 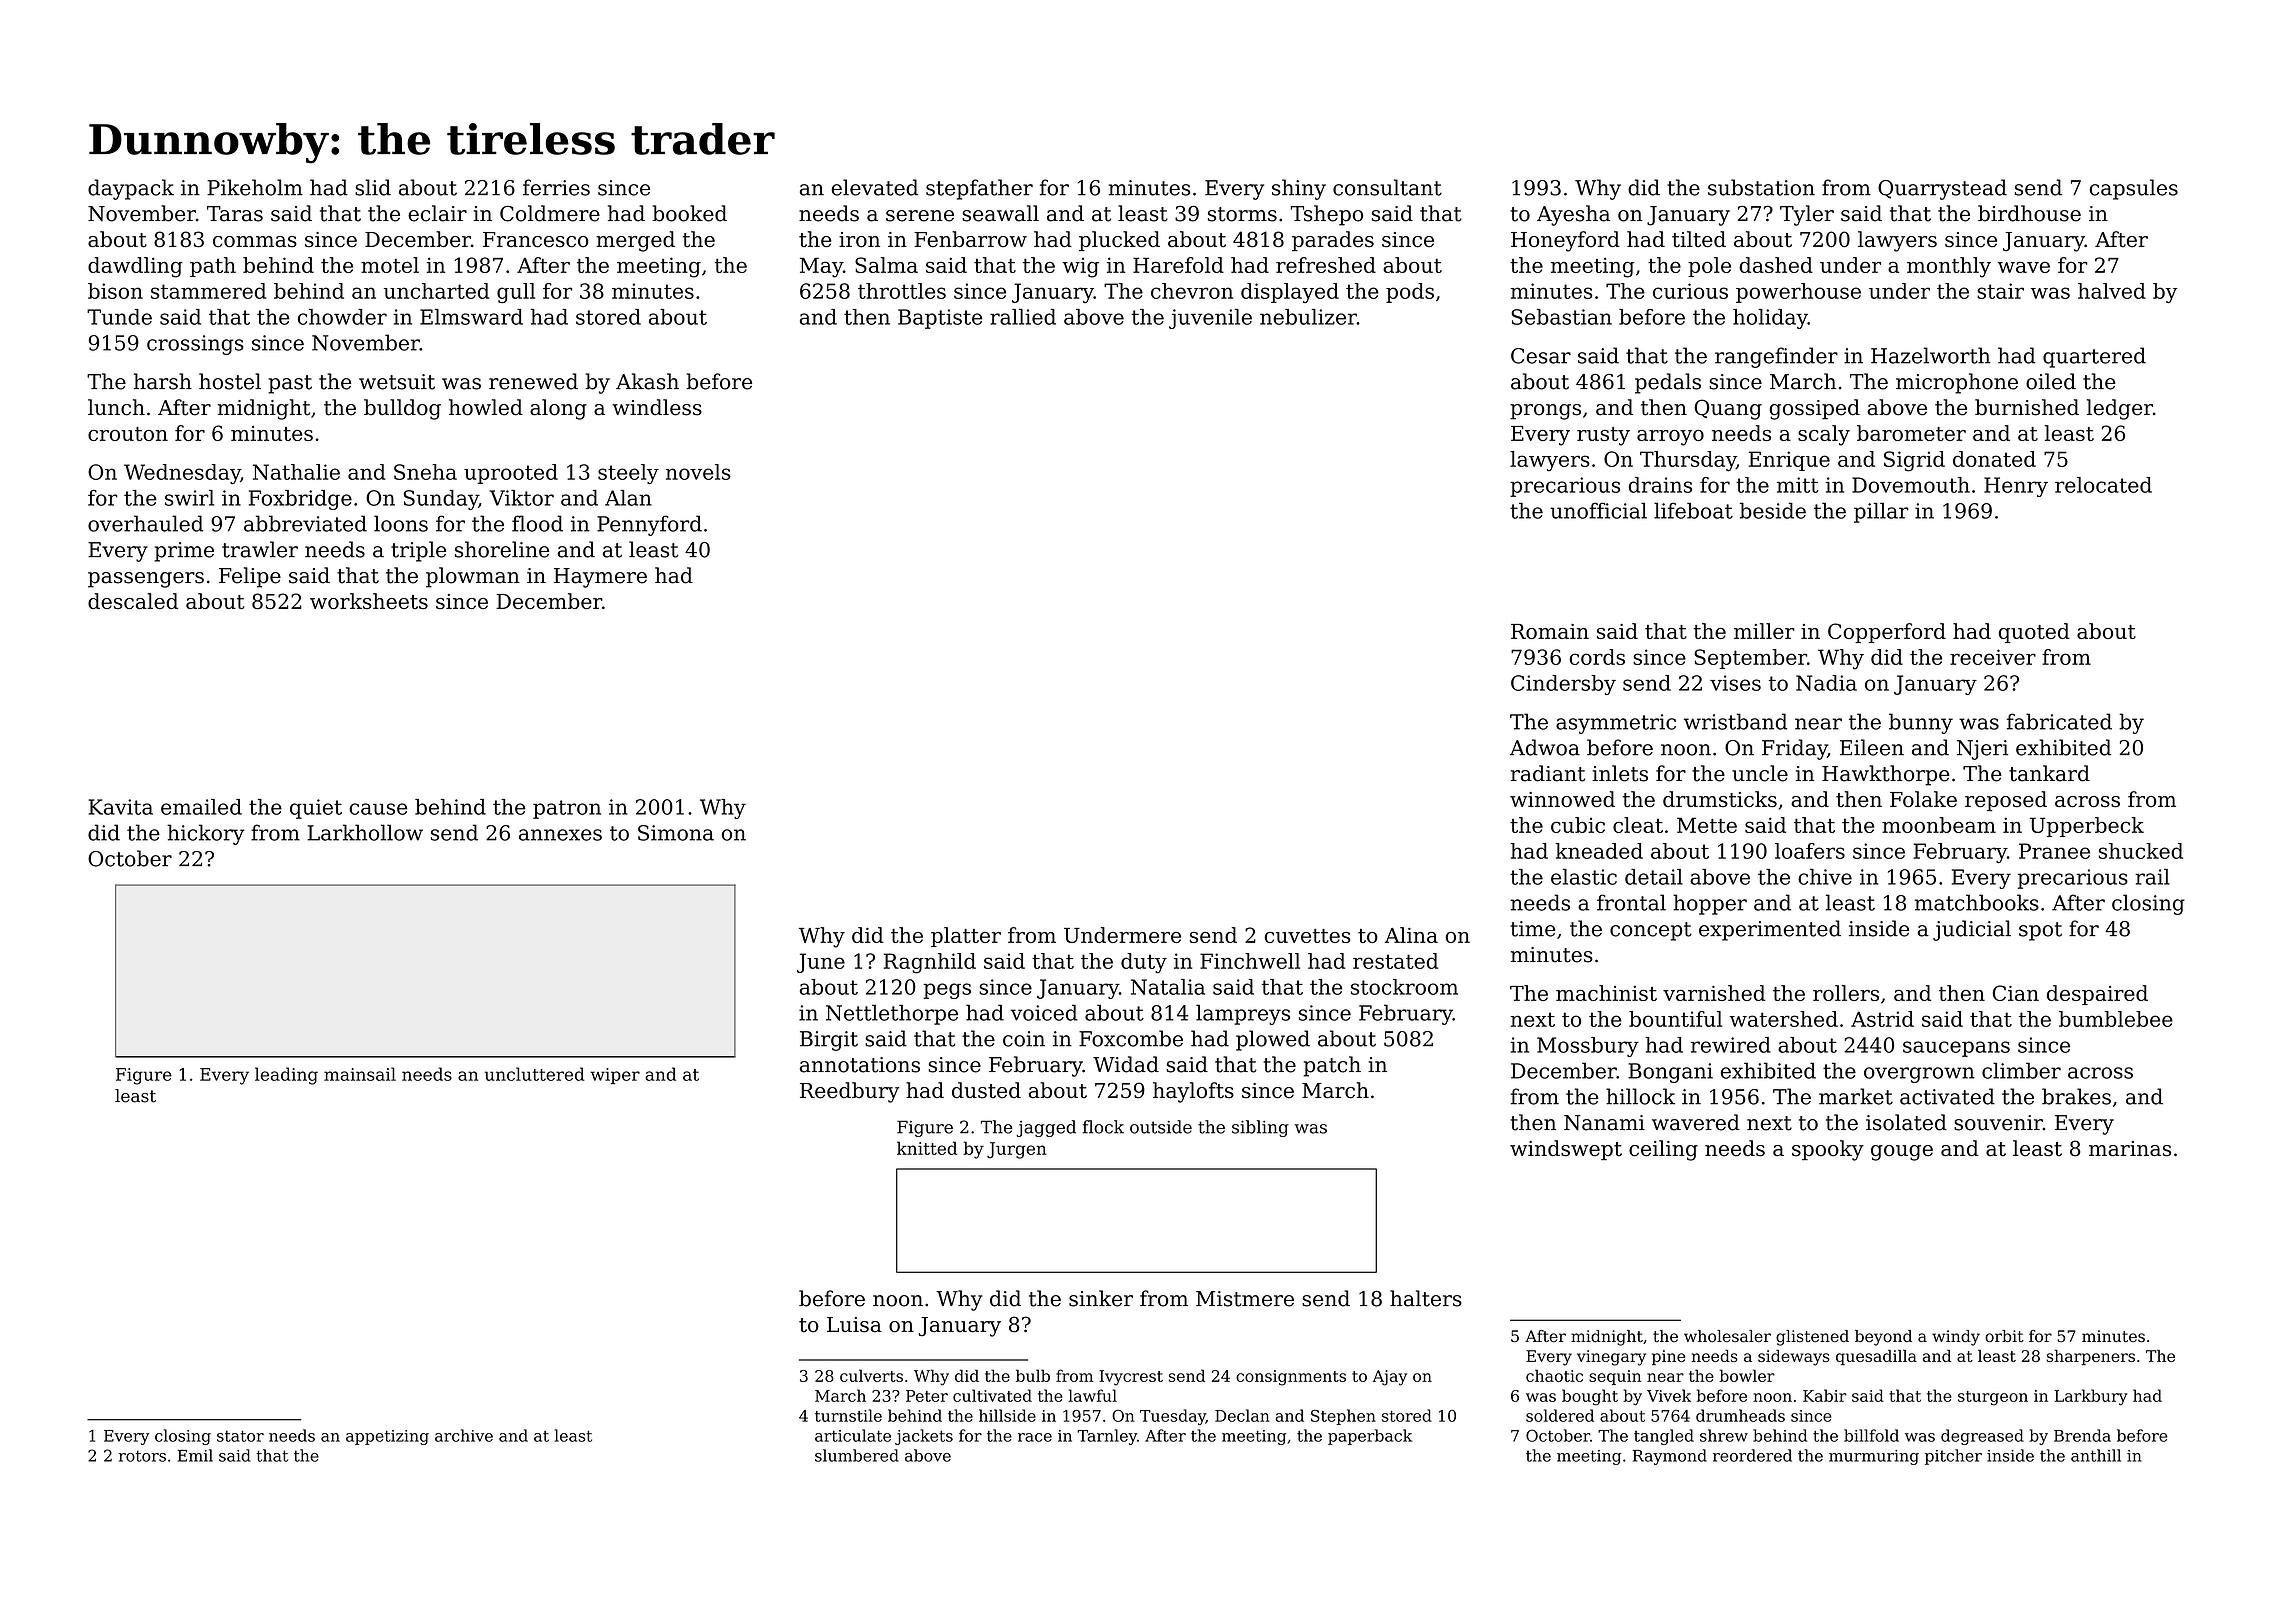 What do you see at coordinates (1107, 1437) in the image?
I see `Tarnley` at bounding box center [1107, 1437].
